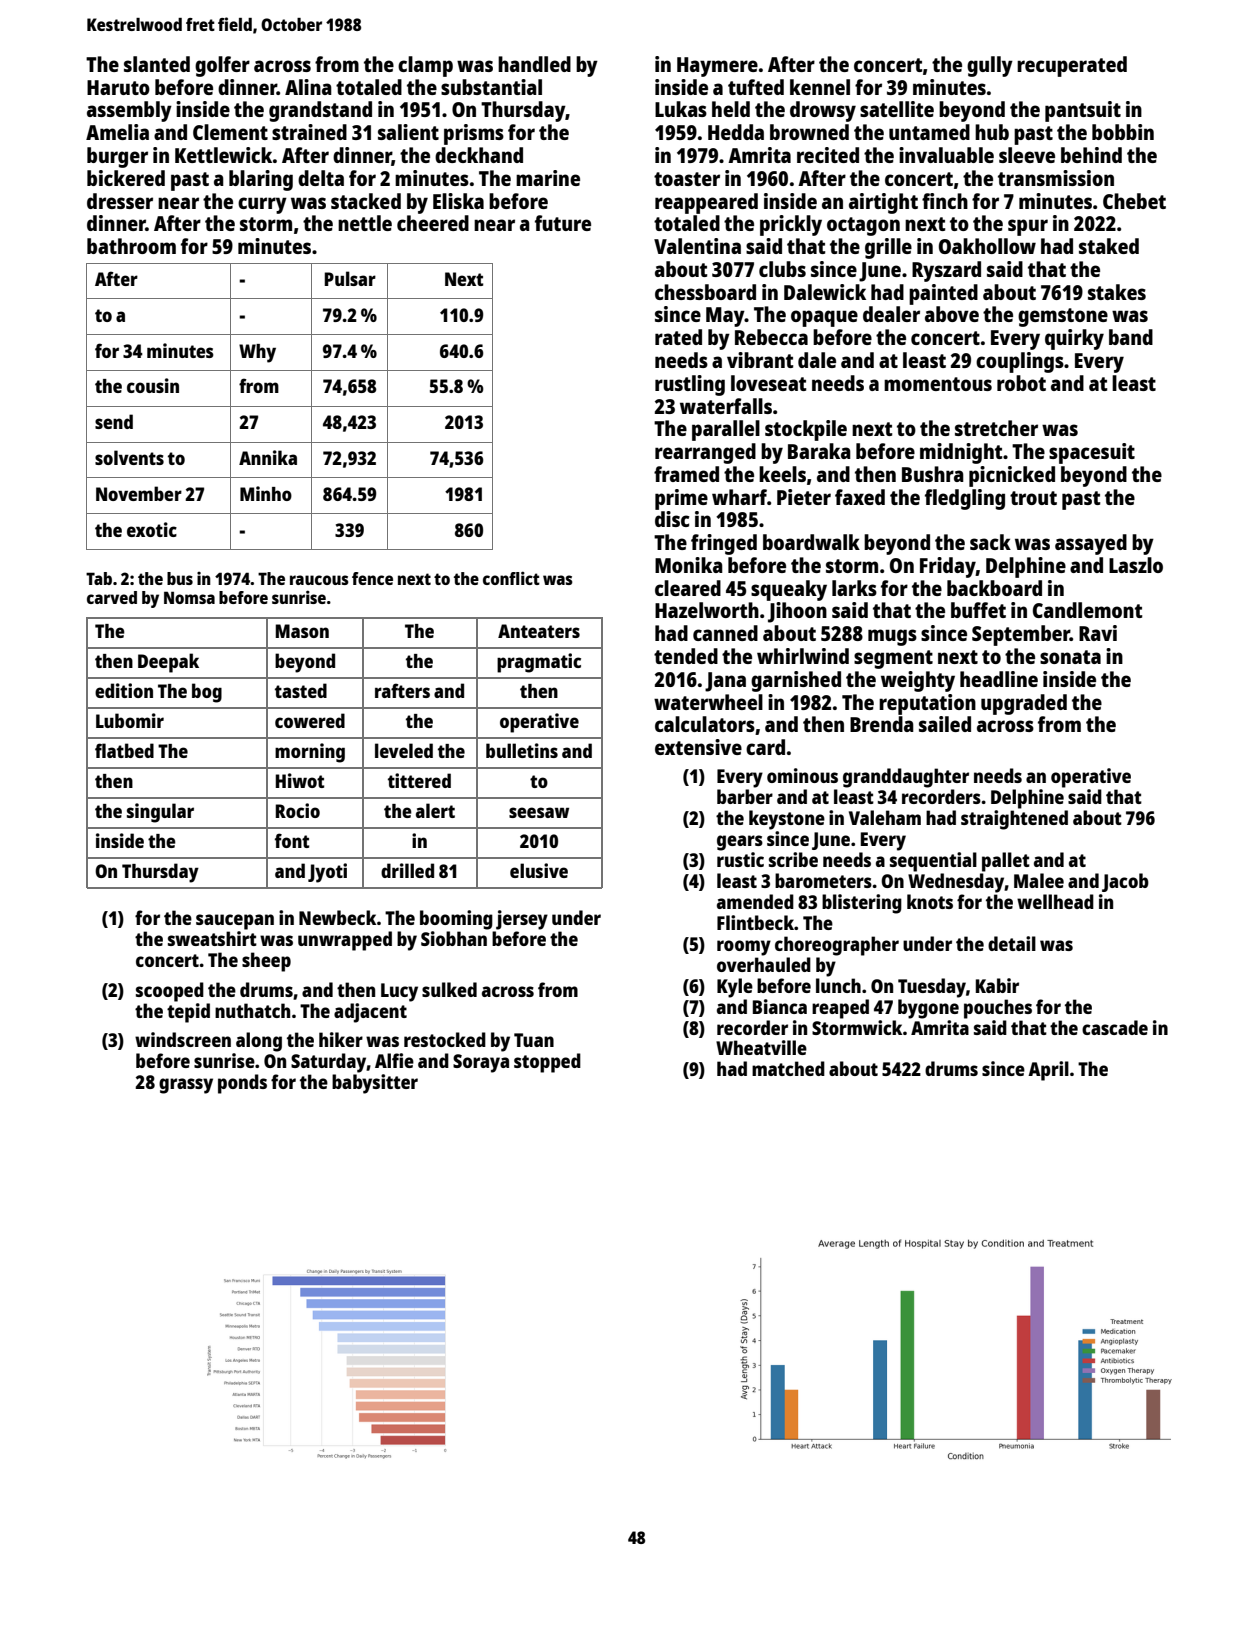 The width and height of the image is (1256, 1625). Describe the element at coordinates (539, 631) in the image. I see `Anteaters` at that location.
